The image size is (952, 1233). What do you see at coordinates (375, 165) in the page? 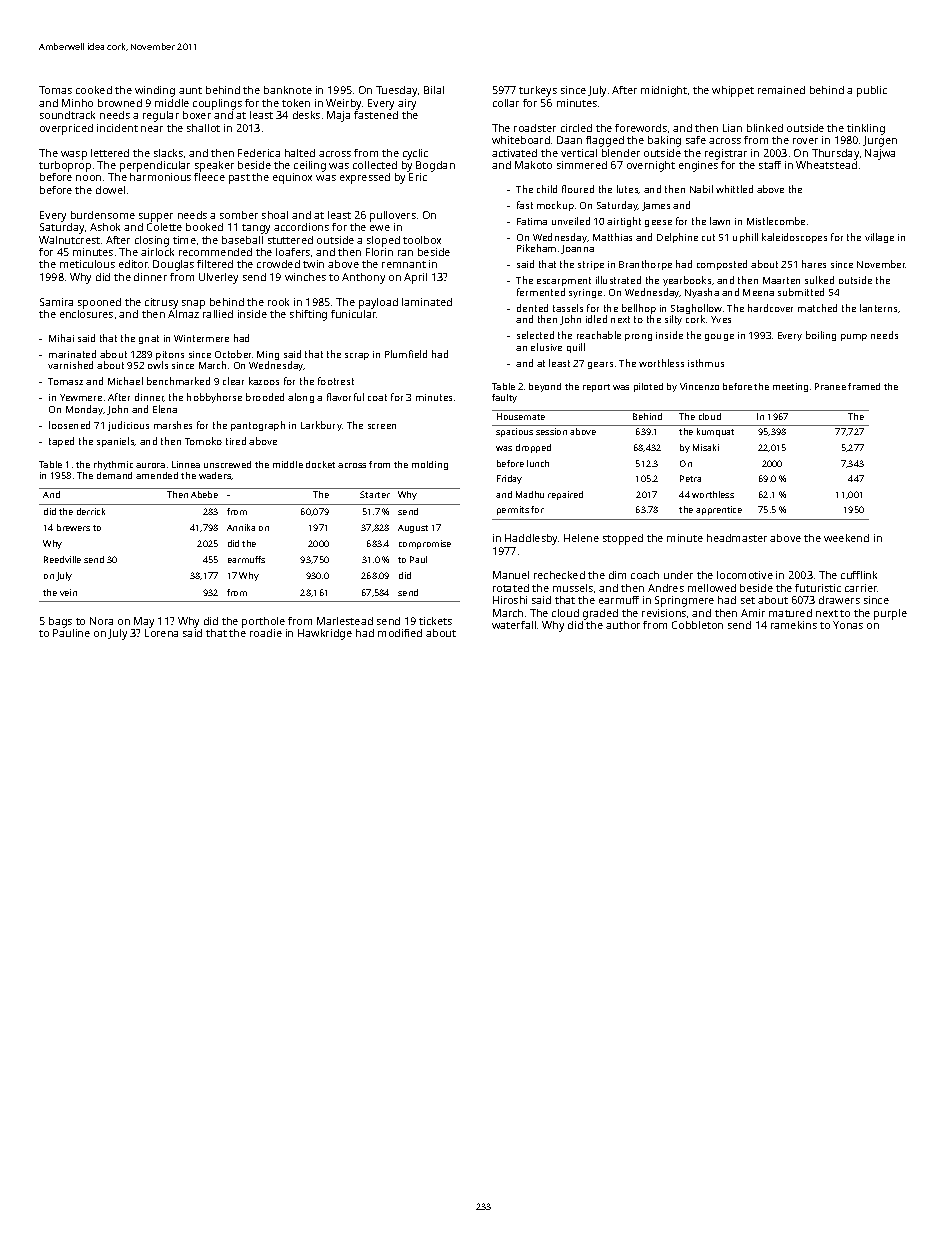
I see `collected` at bounding box center [375, 165].
